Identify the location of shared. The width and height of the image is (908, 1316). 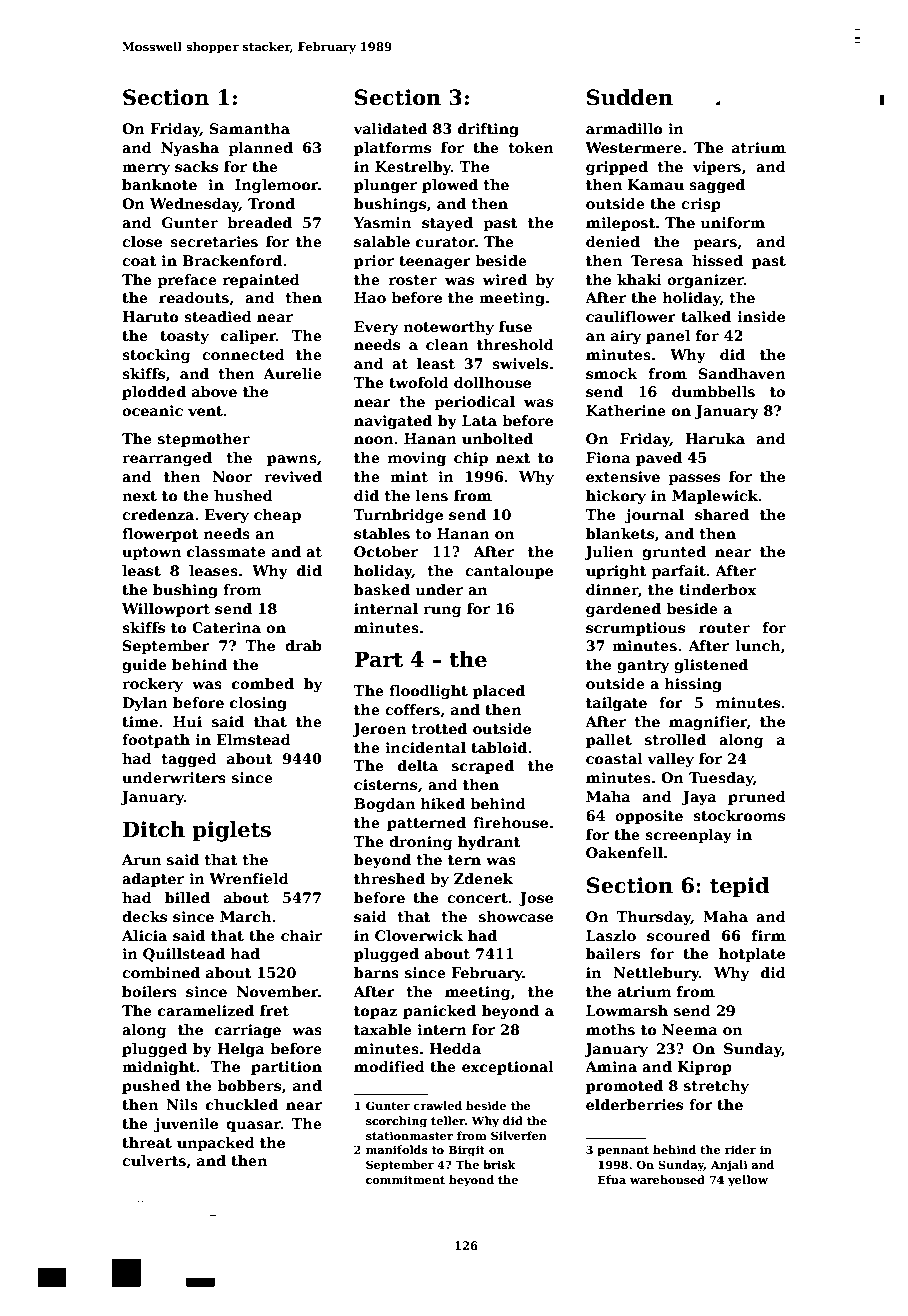
(722, 514).
